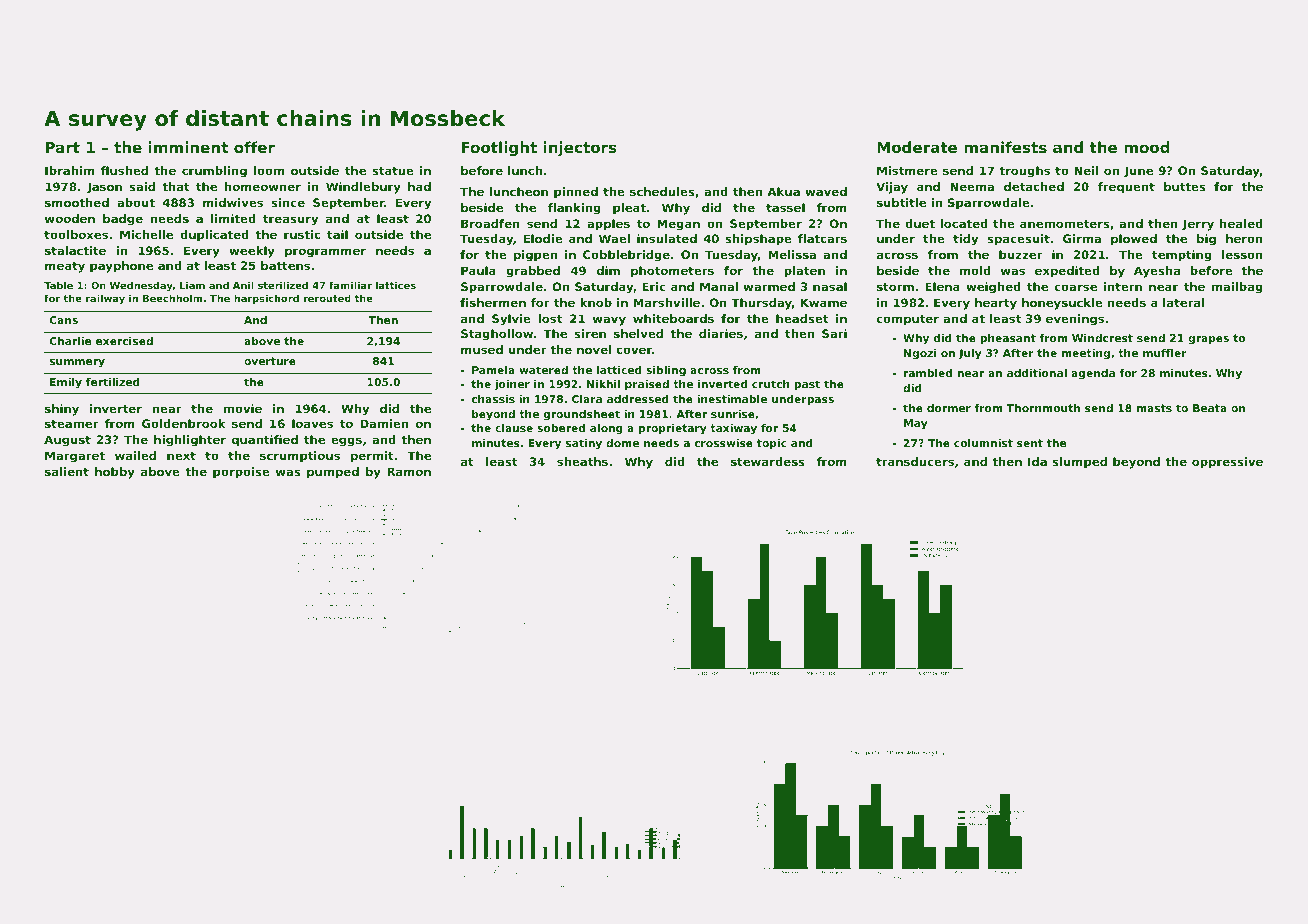  What do you see at coordinates (580, 149) in the screenshot?
I see `injectors` at bounding box center [580, 149].
